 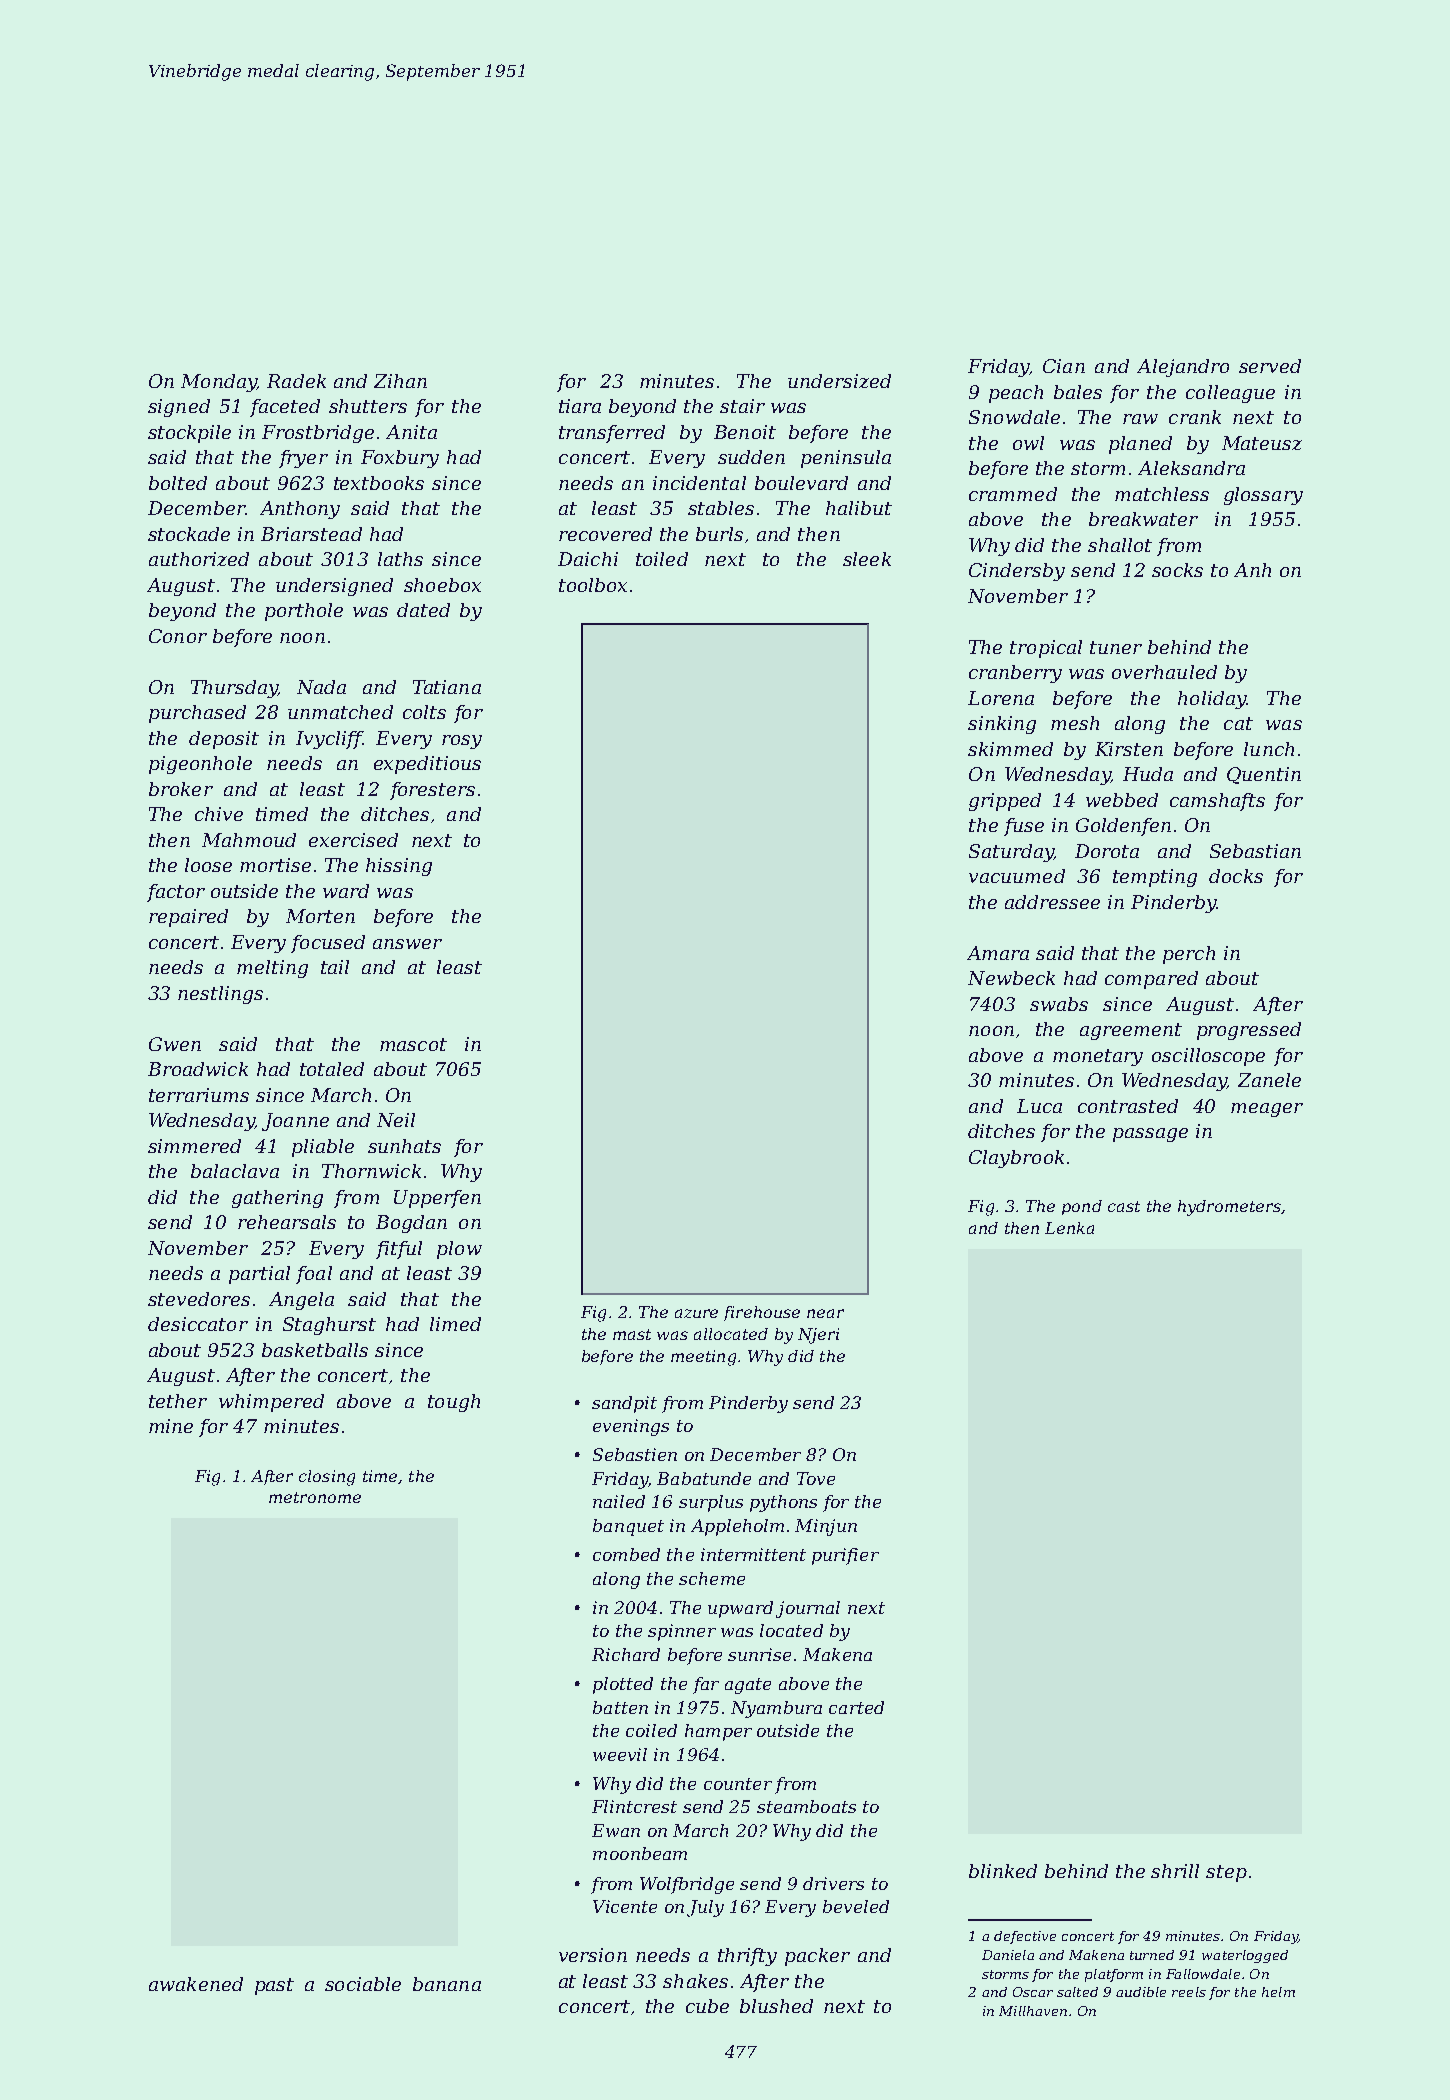 What do you see at coordinates (1046, 649) in the screenshot?
I see `tropical` at bounding box center [1046, 649].
